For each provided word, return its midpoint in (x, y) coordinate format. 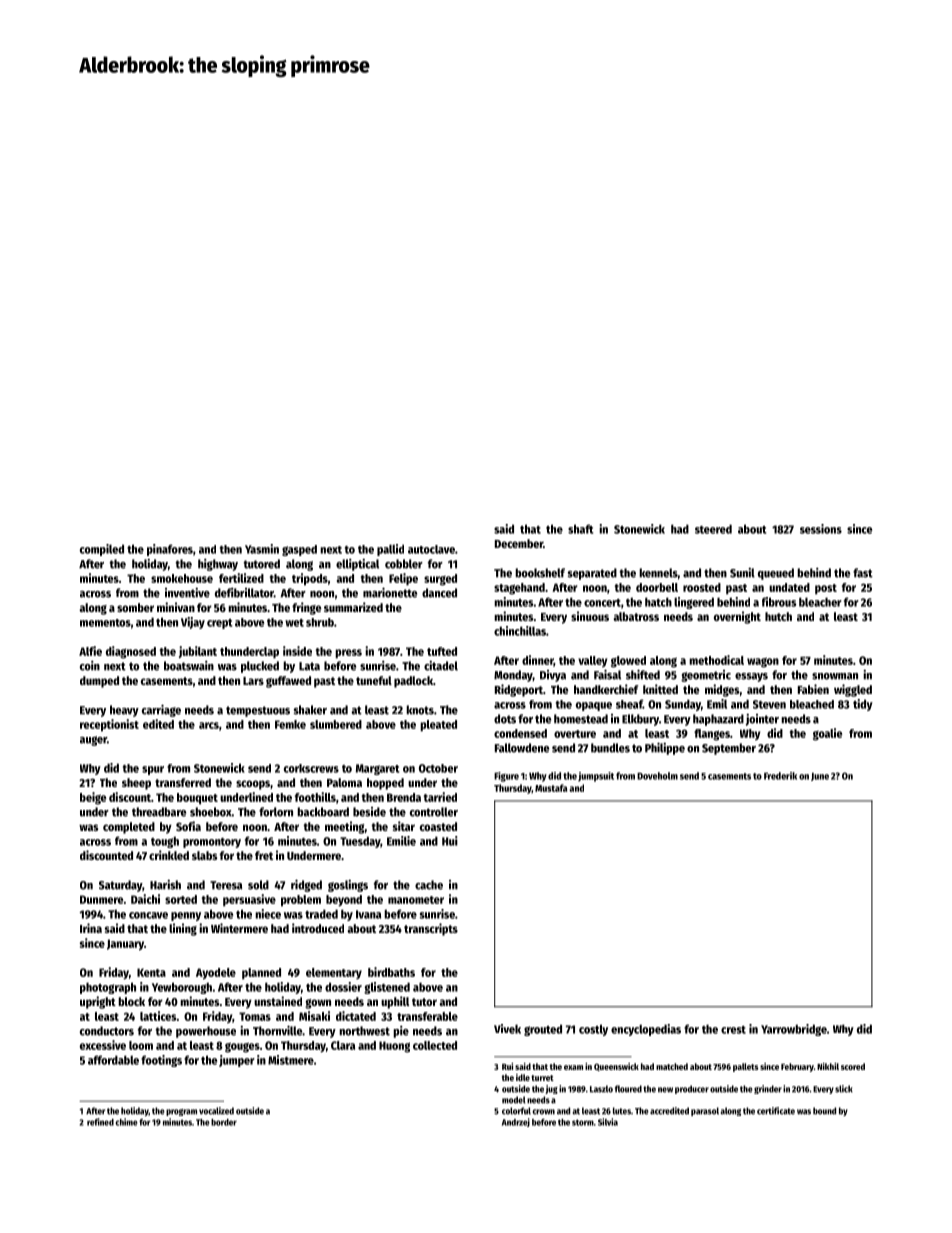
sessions (821, 529)
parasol (705, 1111)
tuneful (374, 680)
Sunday (683, 705)
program (181, 1112)
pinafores (170, 550)
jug (551, 1089)
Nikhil (828, 1066)
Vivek (507, 1029)
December (519, 543)
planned (261, 973)
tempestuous (258, 711)
